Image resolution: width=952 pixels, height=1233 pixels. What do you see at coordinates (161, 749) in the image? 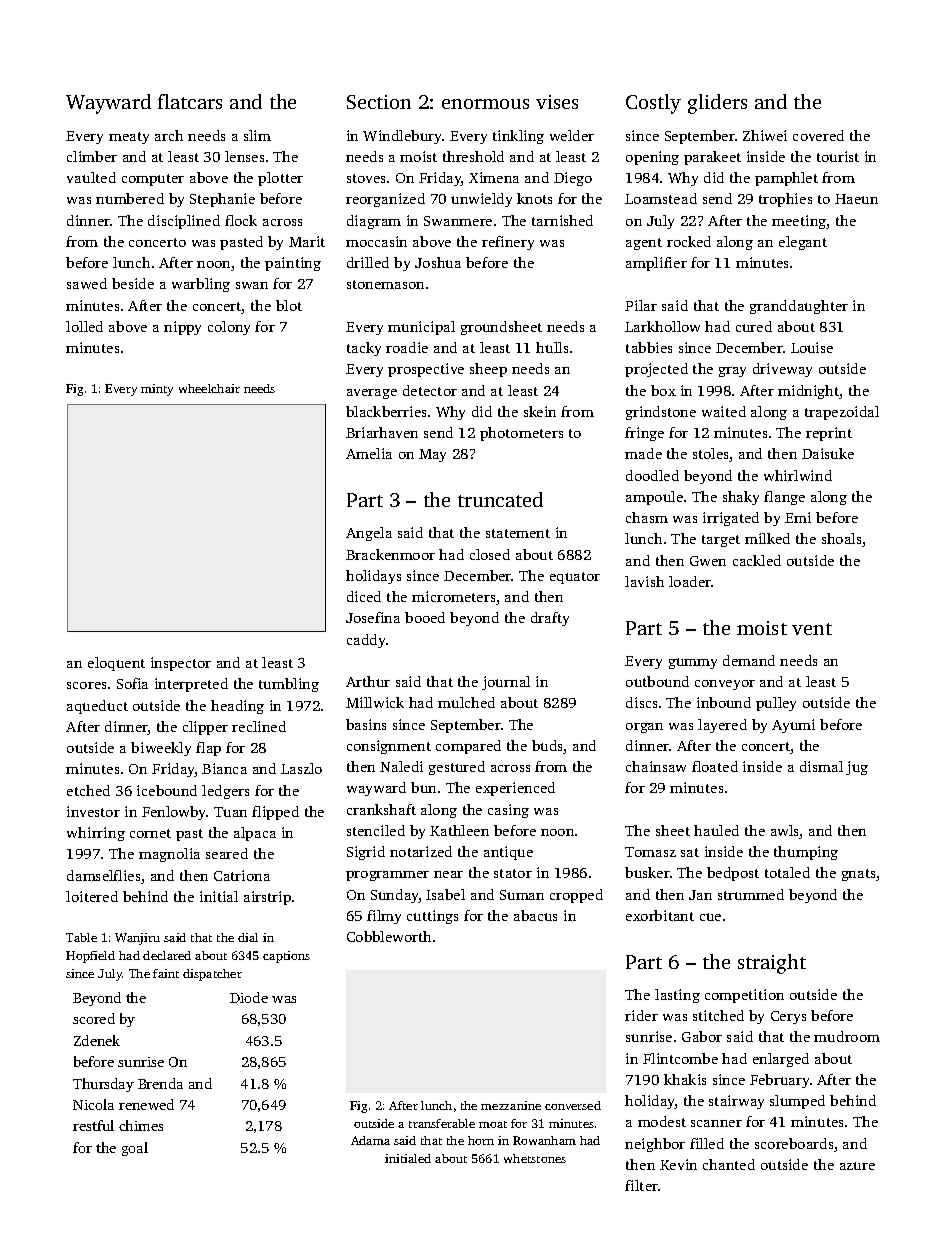
I see `biweekly` at bounding box center [161, 749].
